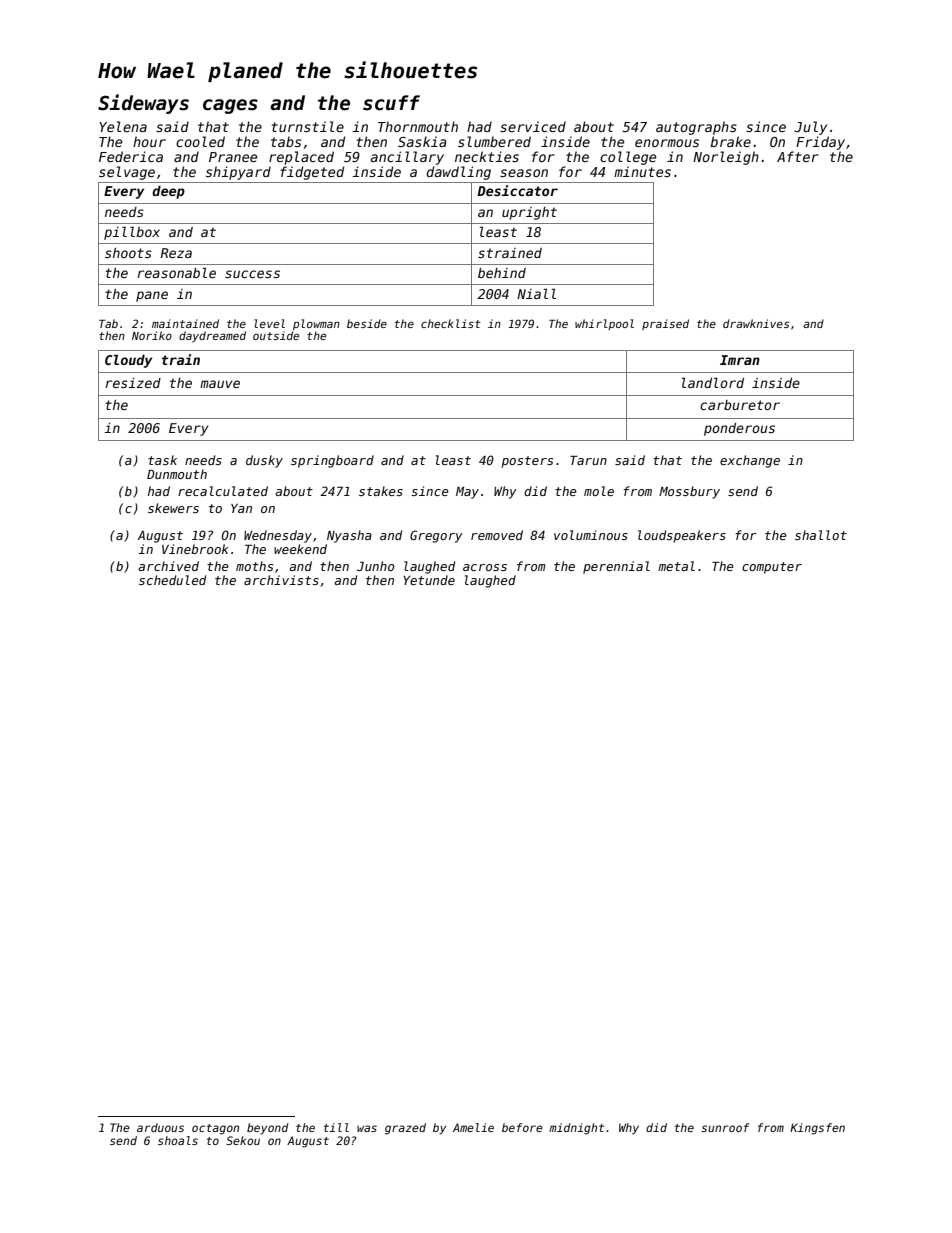 Image resolution: width=952 pixels, height=1233 pixels. I want to click on cages, so click(230, 106).
